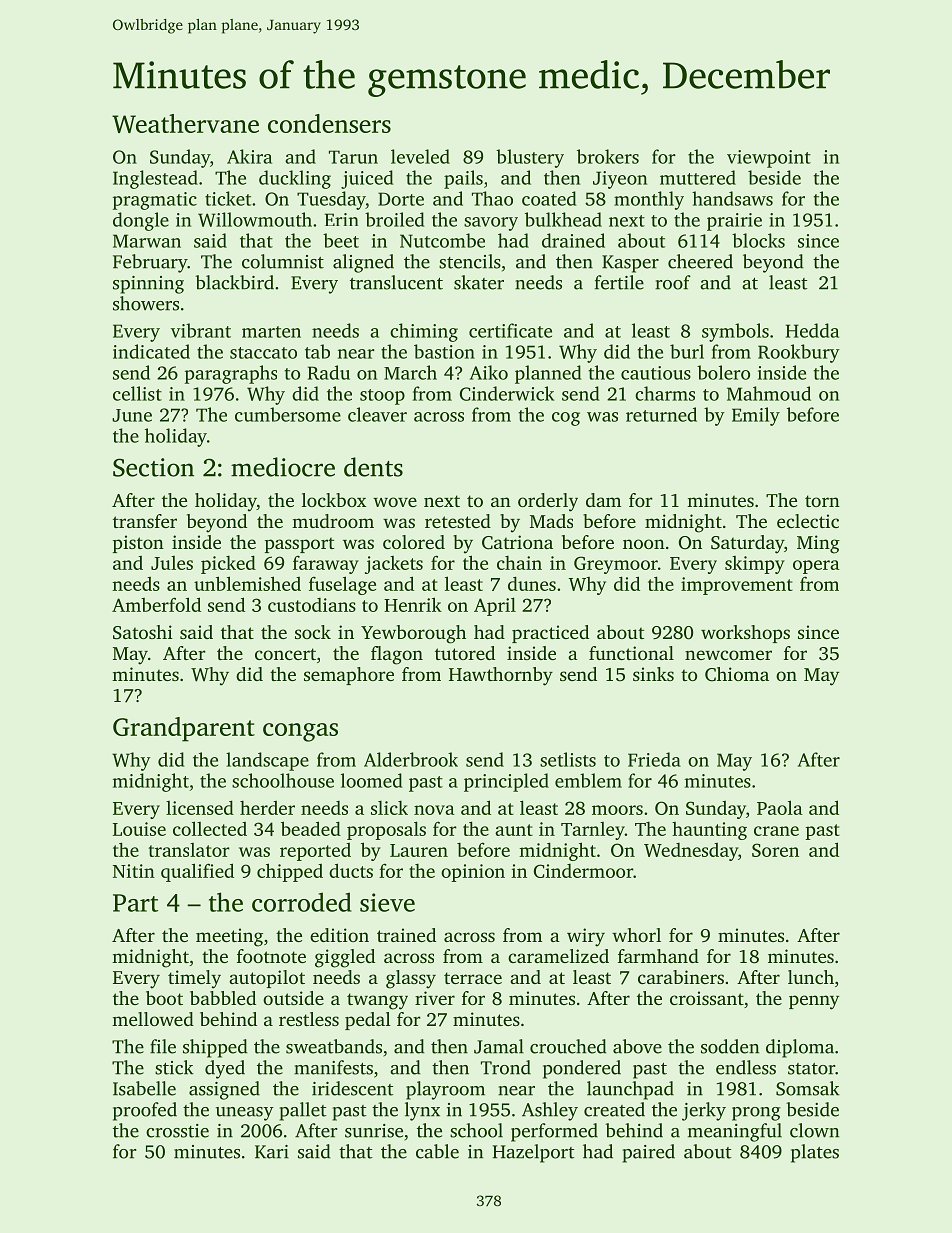  Describe the element at coordinates (491, 224) in the page. I see `savory` at that location.
